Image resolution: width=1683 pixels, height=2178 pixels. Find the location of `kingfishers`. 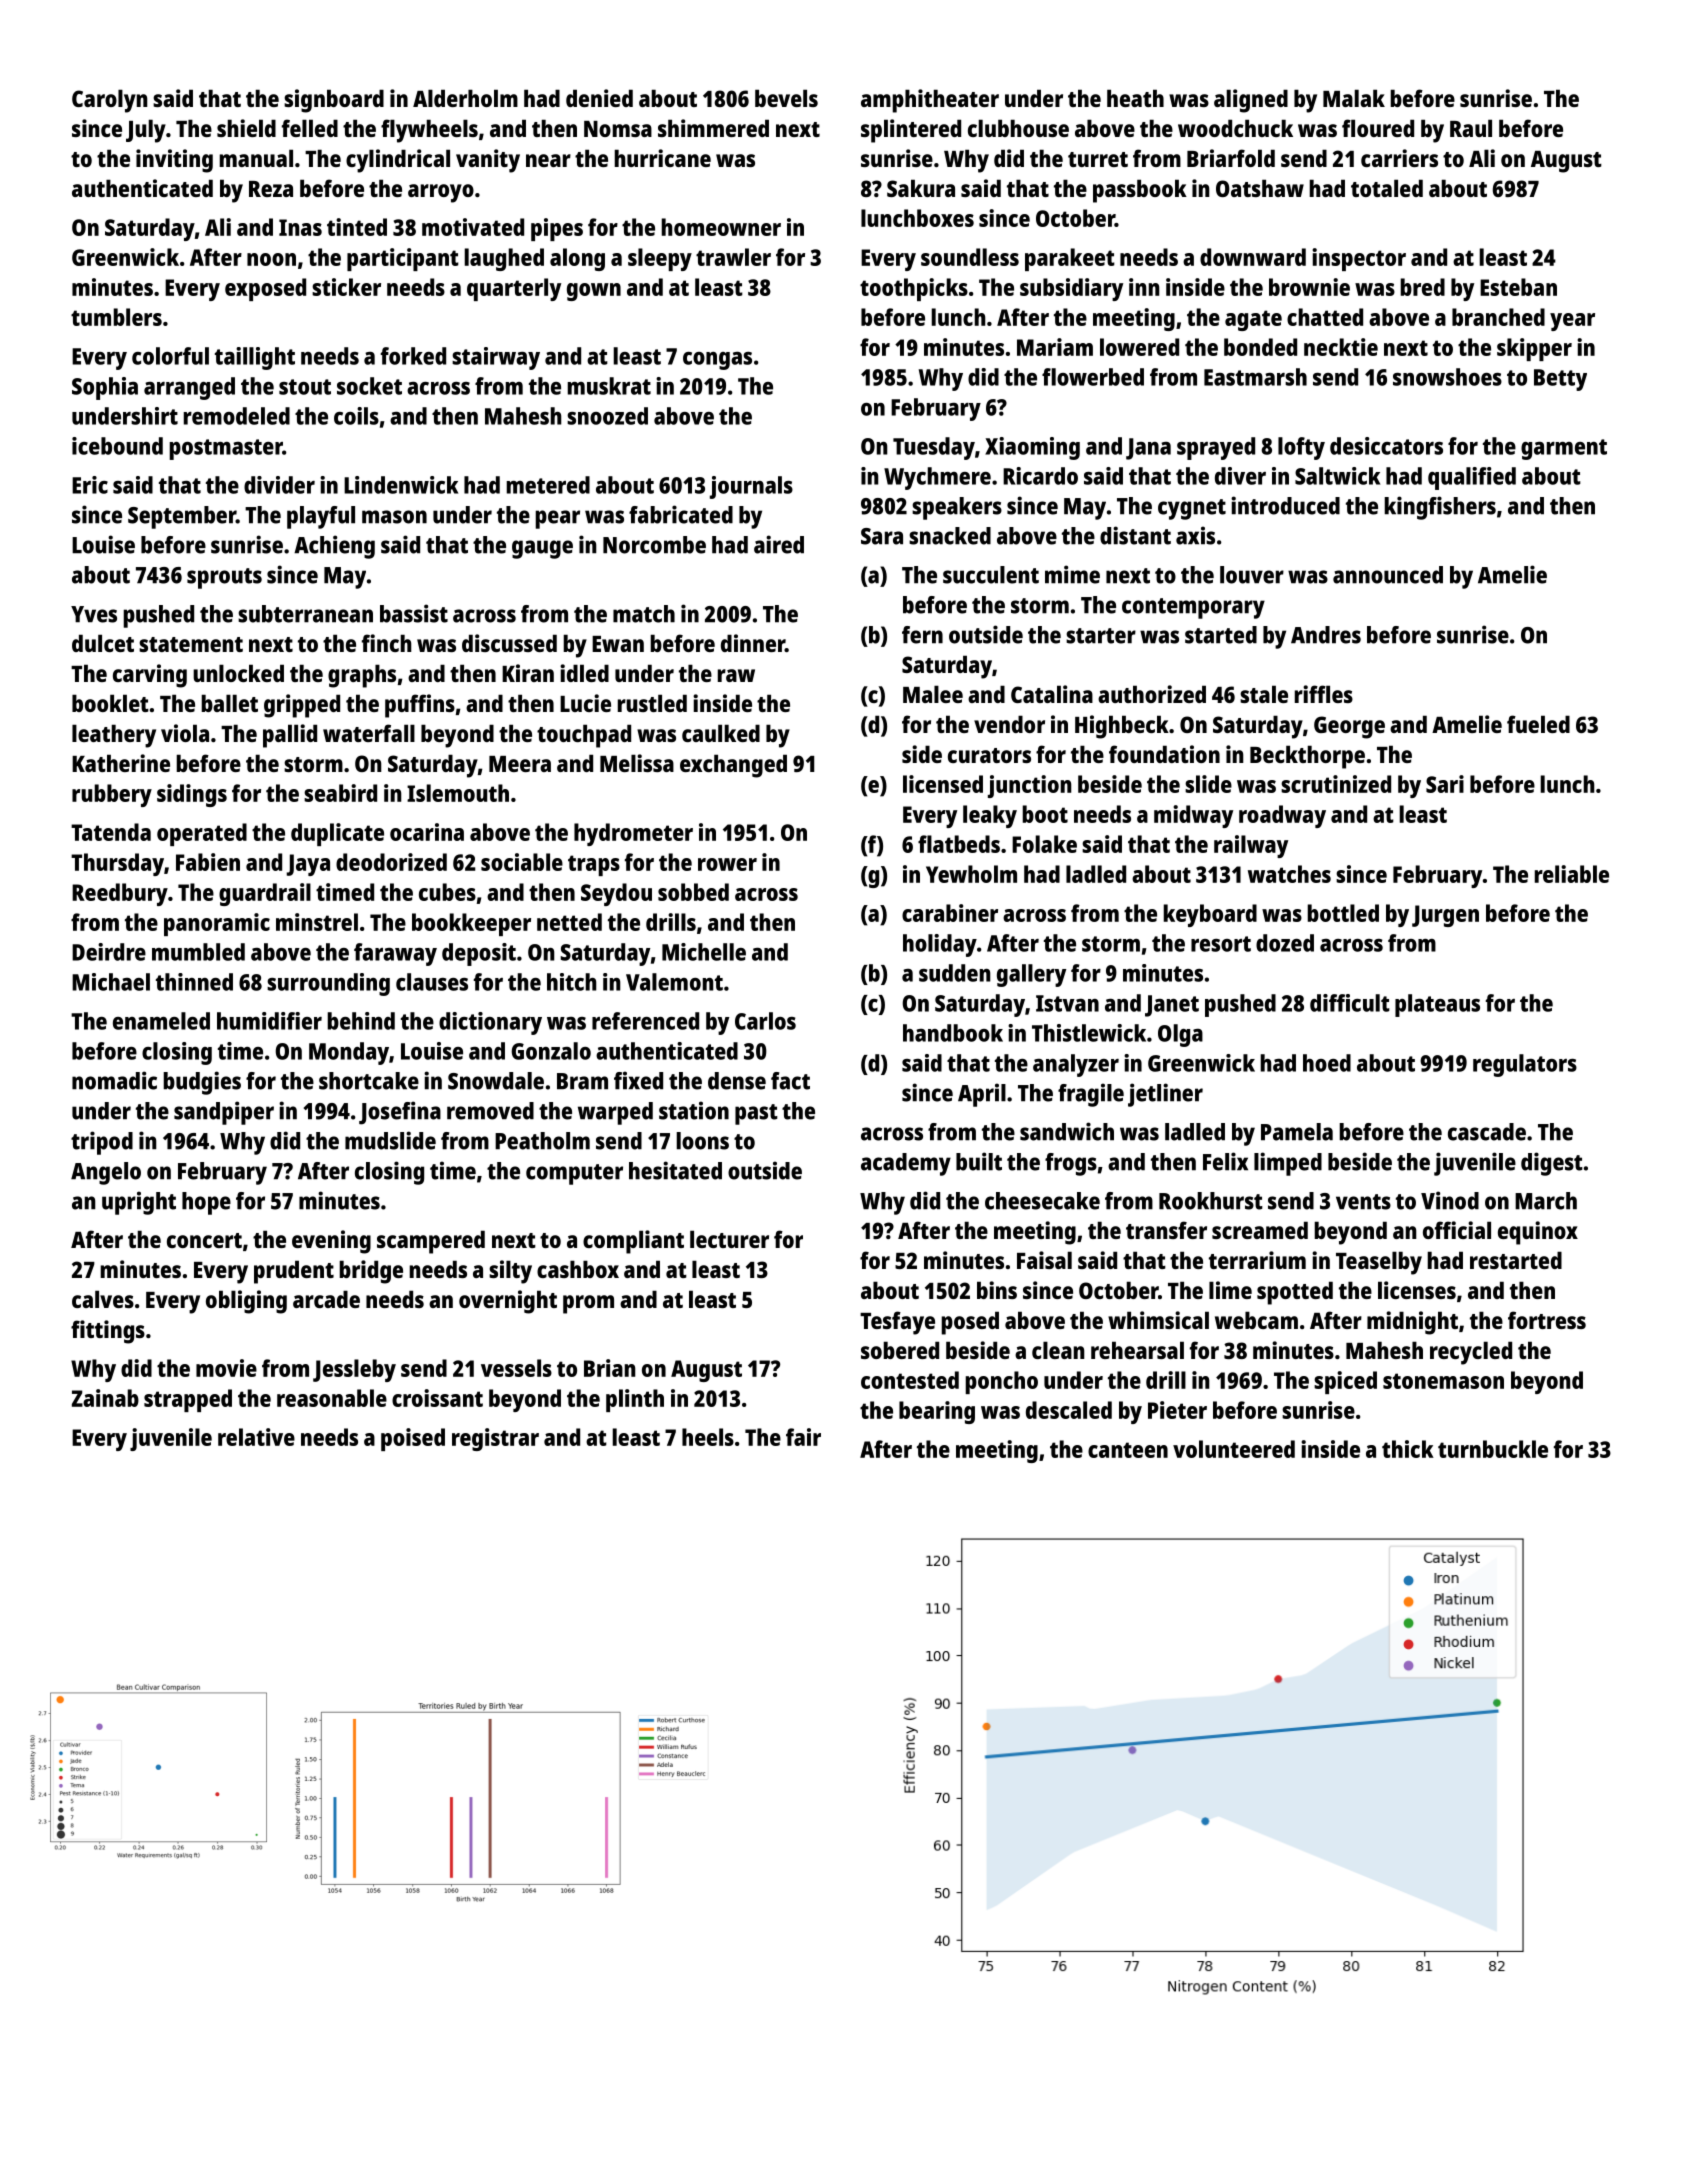

kingfishers is located at coordinates (1440, 508).
